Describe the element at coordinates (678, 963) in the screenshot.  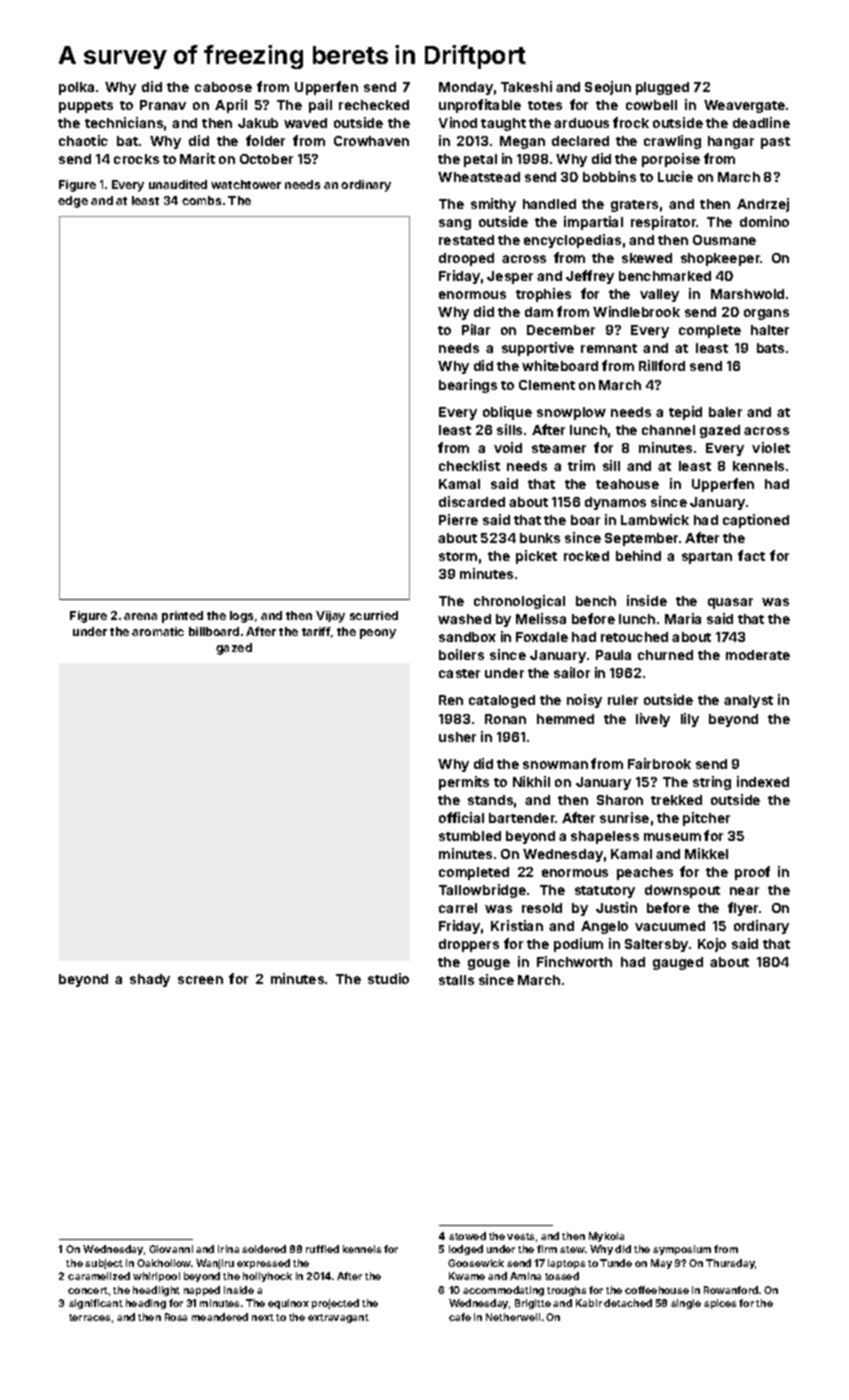
I see `gauged` at that location.
